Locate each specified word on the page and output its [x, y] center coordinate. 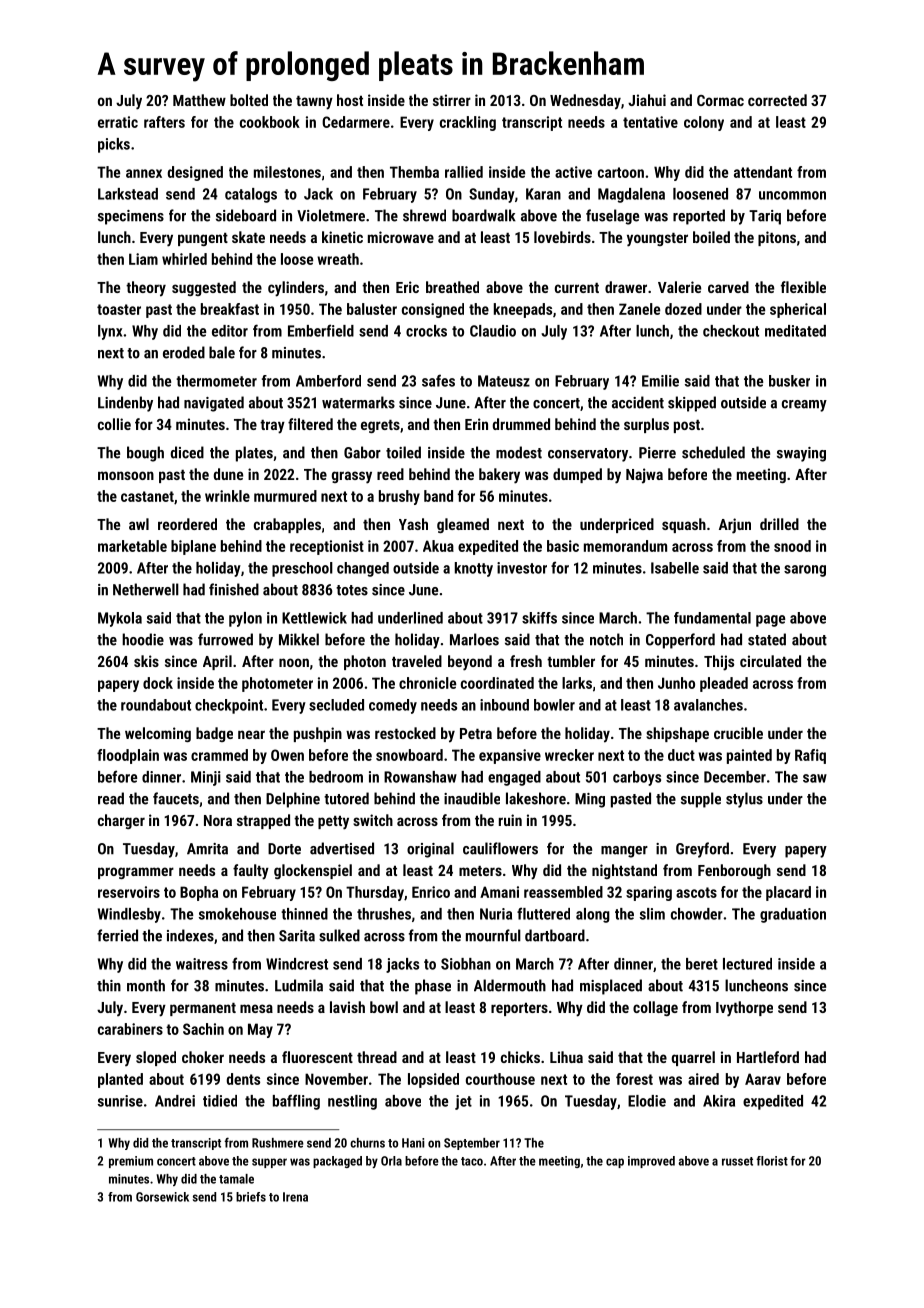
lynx [110, 332]
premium [131, 1162]
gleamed [463, 525]
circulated [770, 661]
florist [772, 1161]
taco [472, 1161]
